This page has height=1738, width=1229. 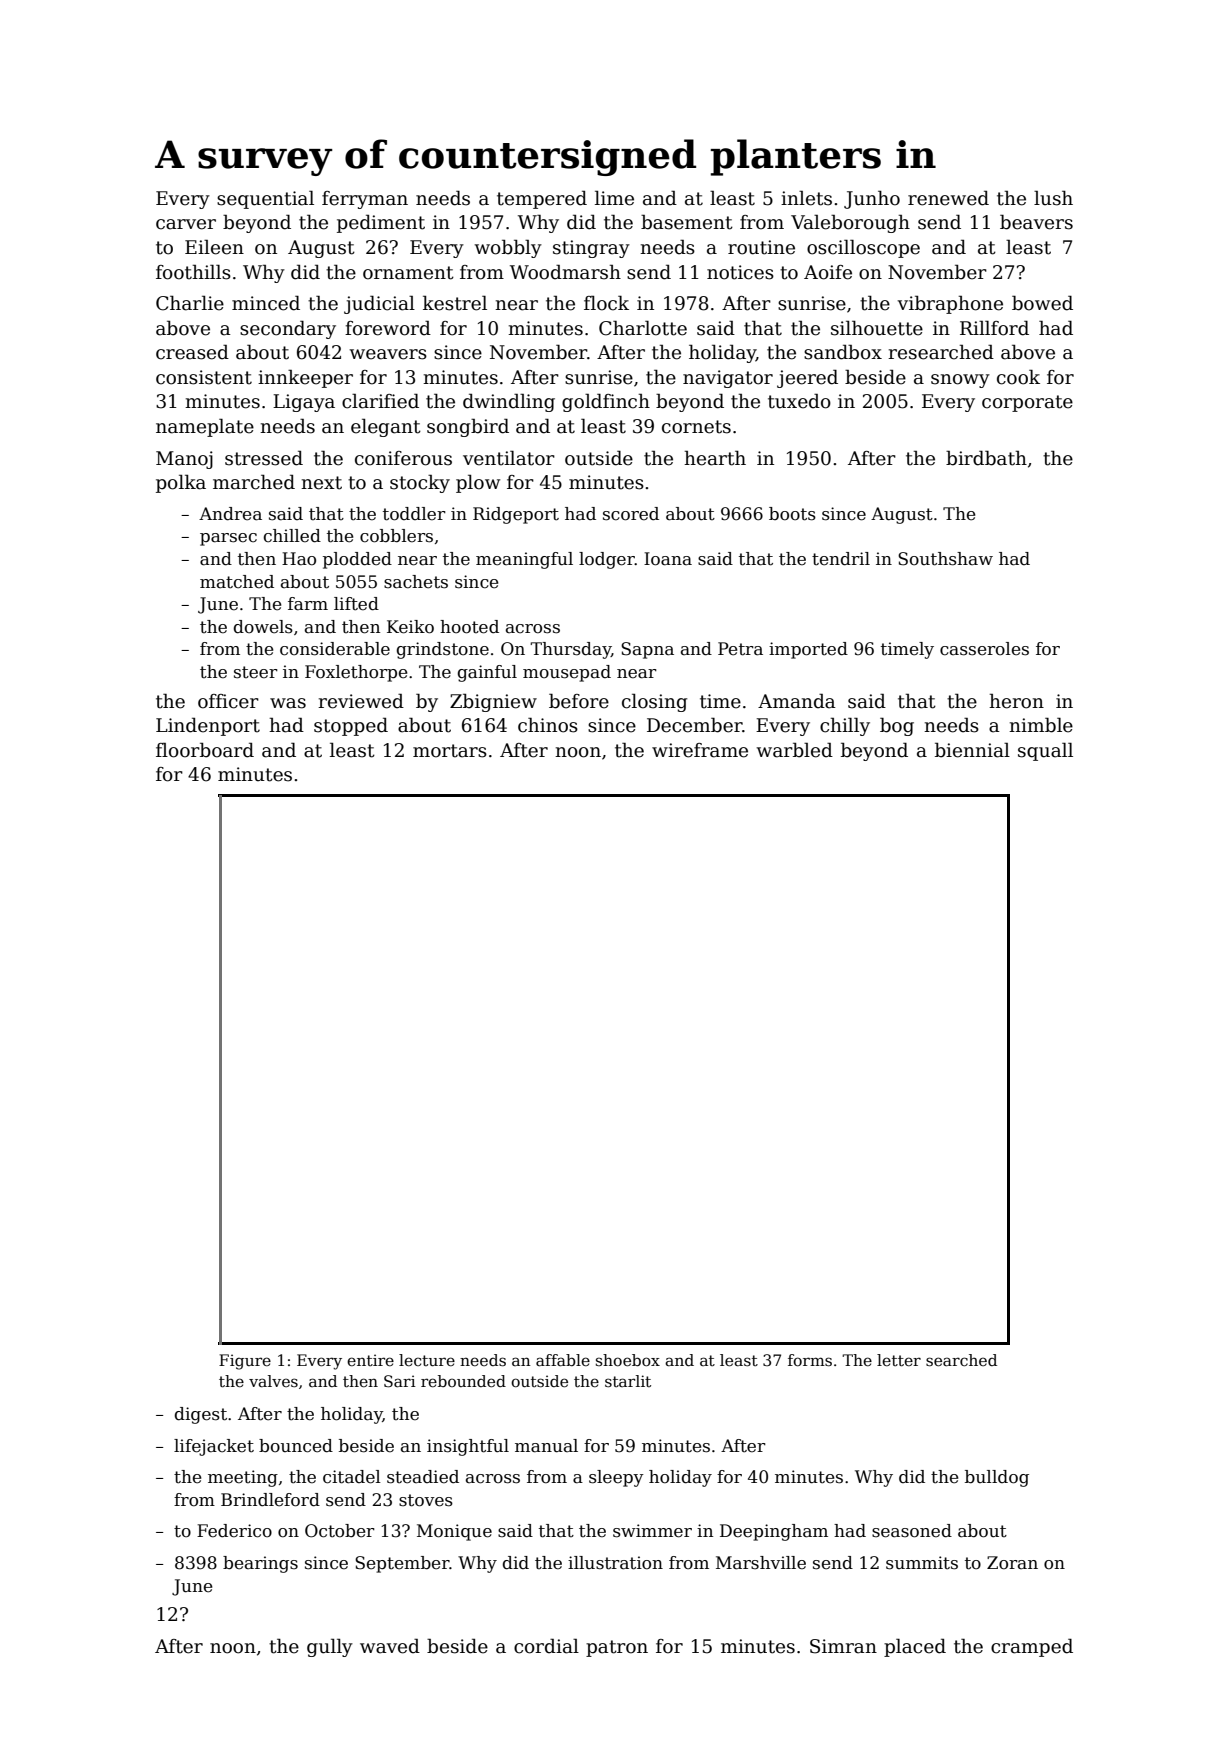 I want to click on affable, so click(x=563, y=1360).
